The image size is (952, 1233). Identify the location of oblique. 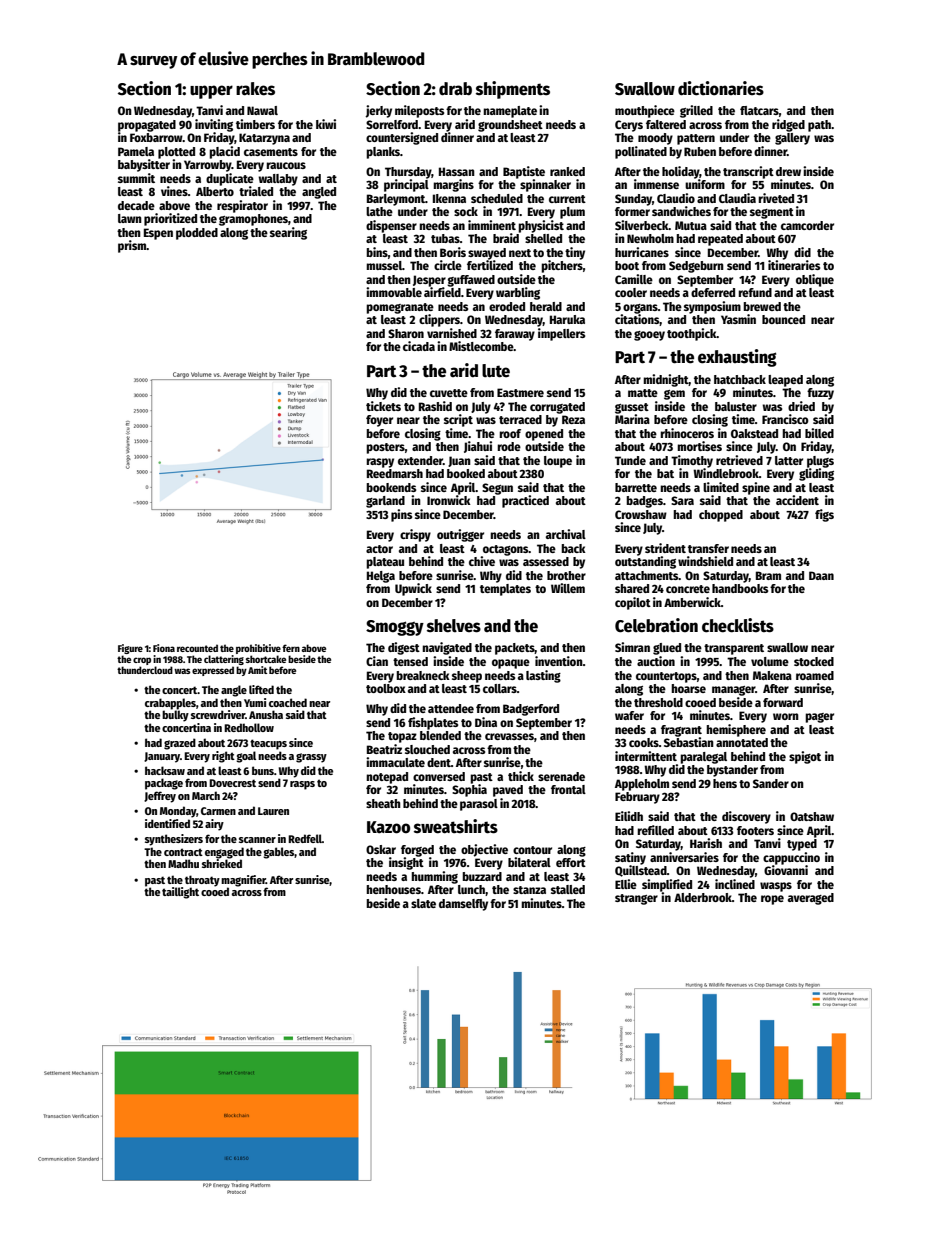
(815, 280).
